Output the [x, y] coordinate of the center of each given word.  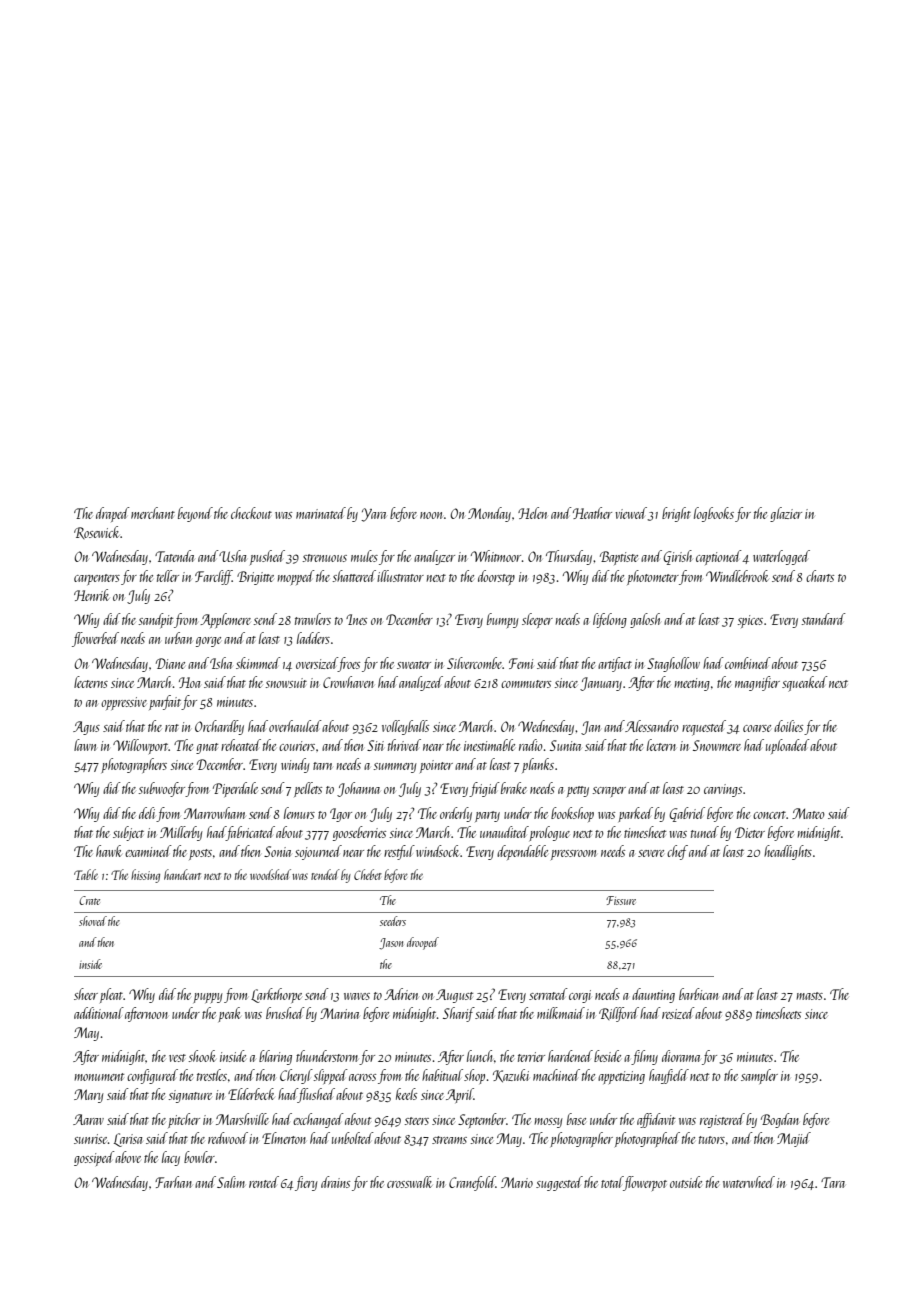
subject [128, 833]
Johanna [358, 789]
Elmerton [284, 1138]
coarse [757, 728]
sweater [414, 665]
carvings [723, 790]
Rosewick [96, 532]
